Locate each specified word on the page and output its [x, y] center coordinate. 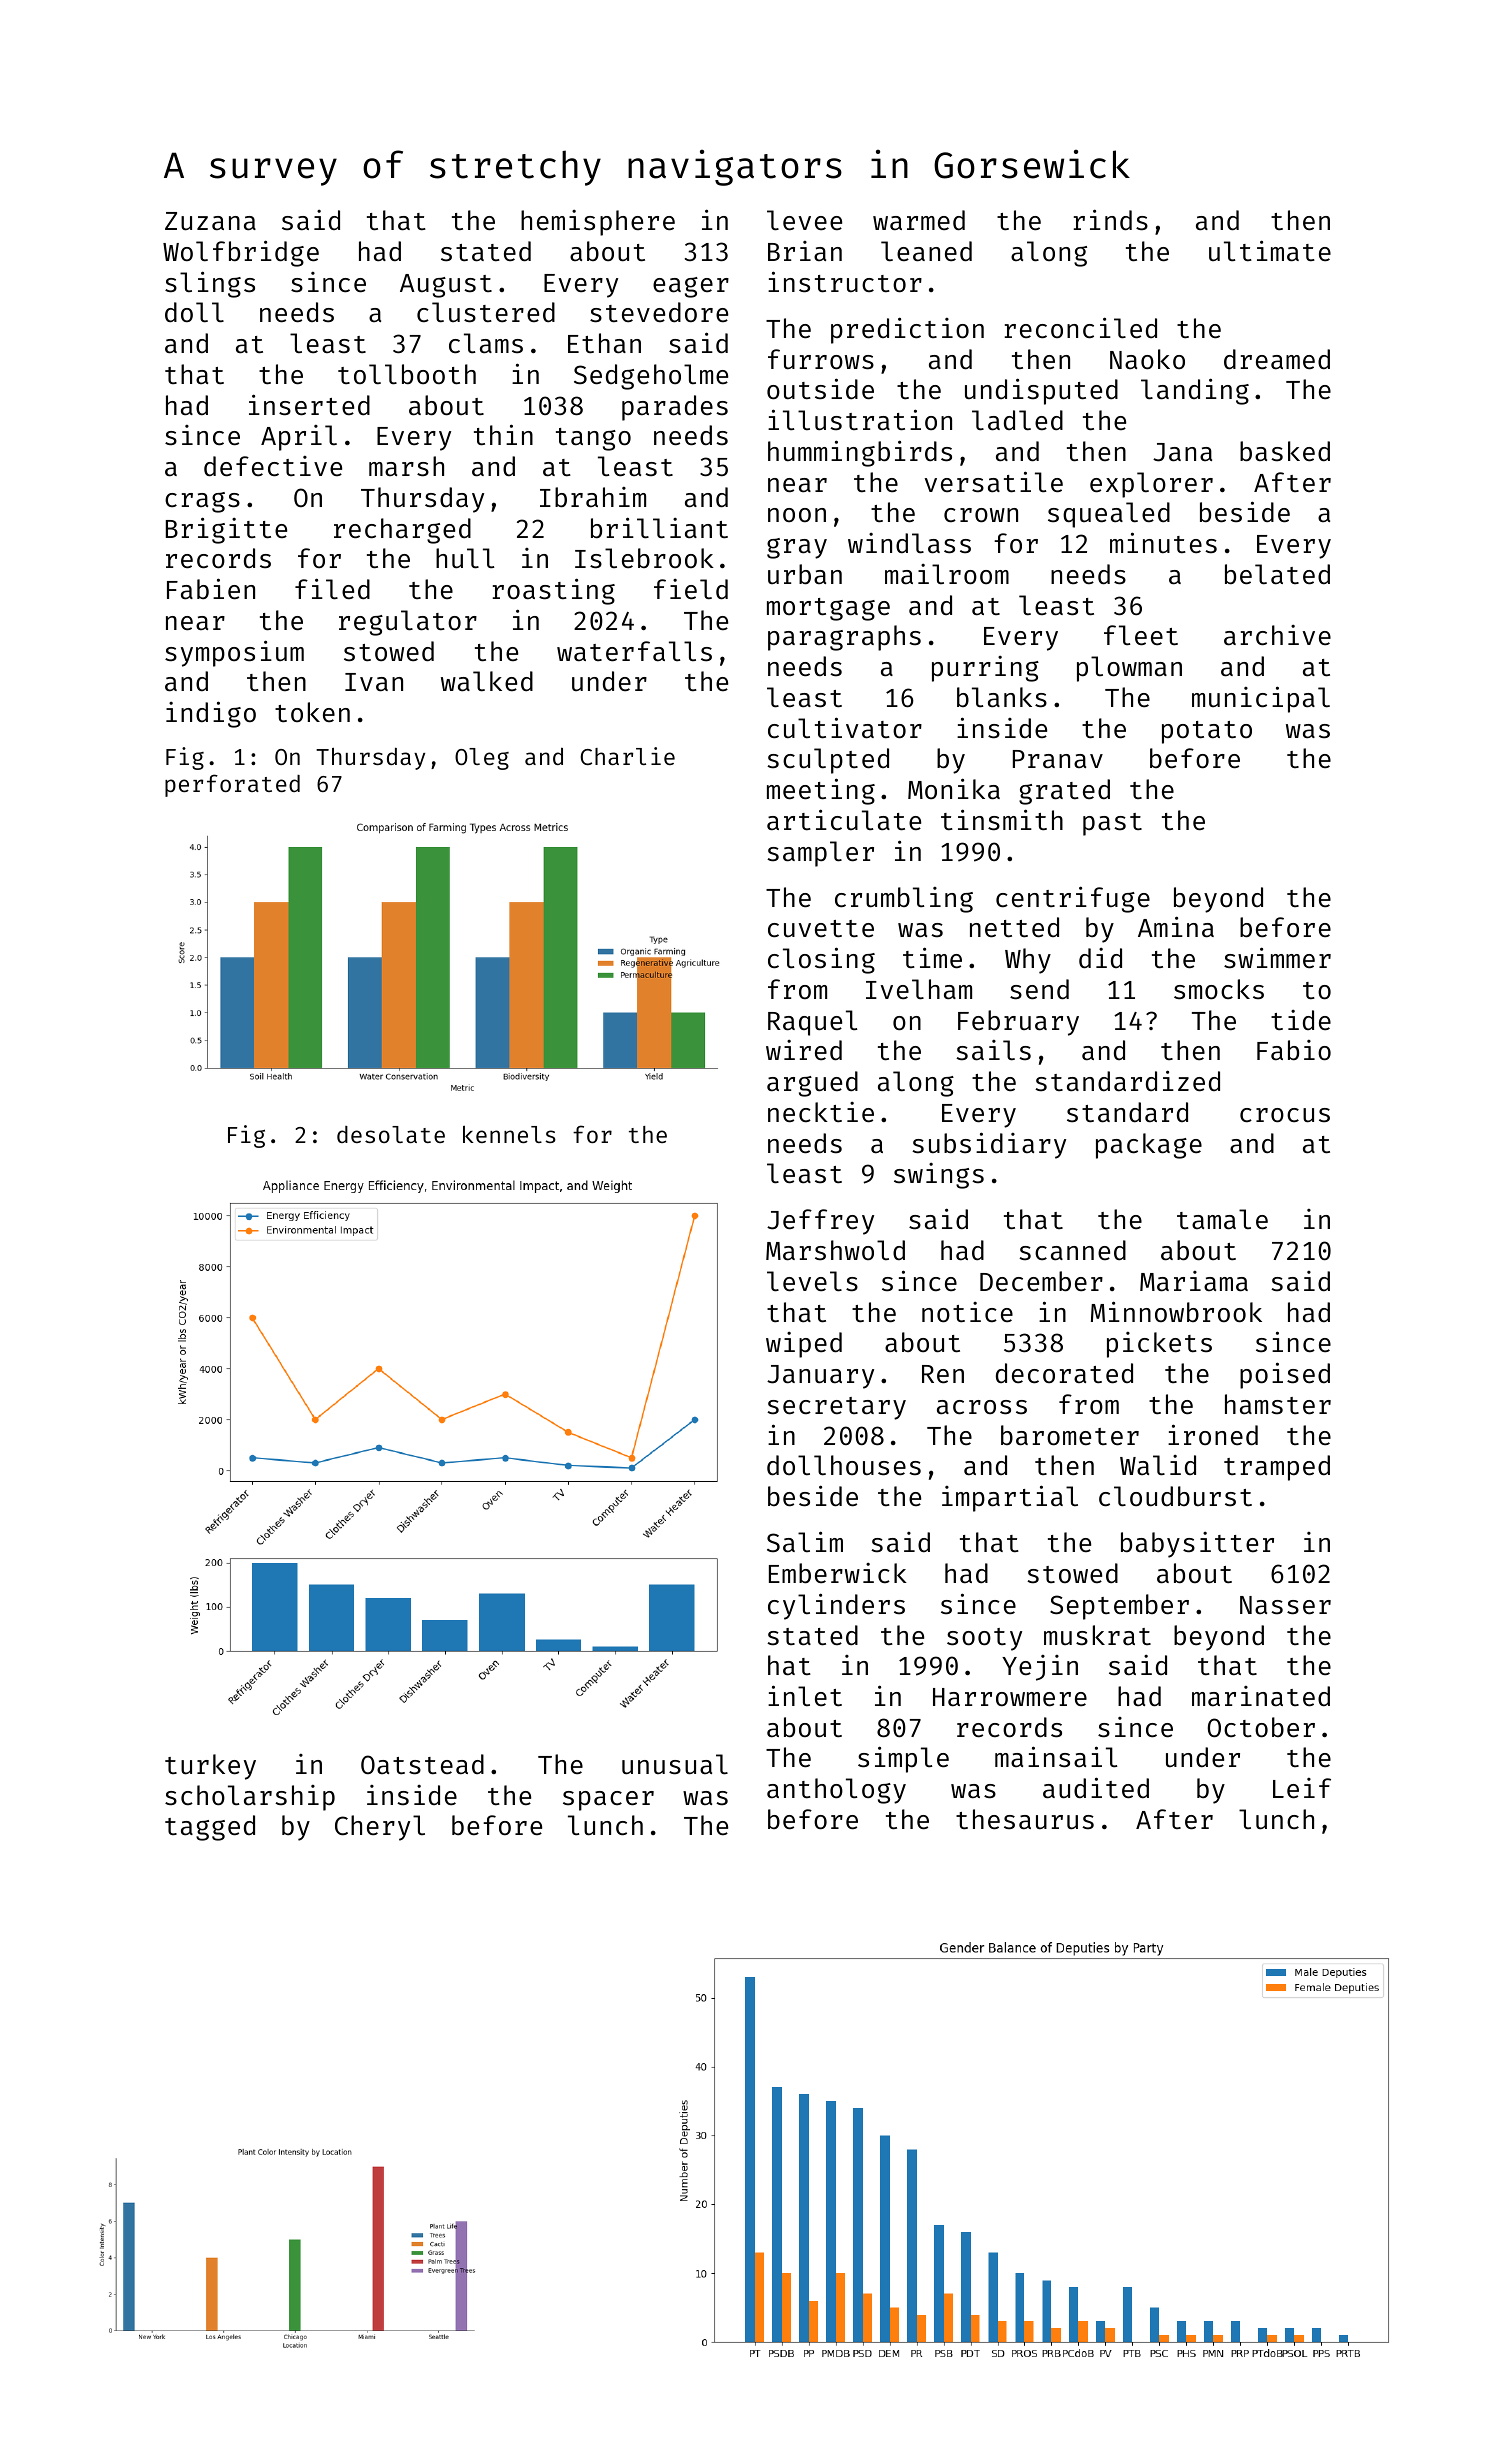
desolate [391, 1134]
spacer [608, 1801]
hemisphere [598, 223]
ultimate [1270, 251]
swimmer [1277, 958]
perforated [232, 785]
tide [1301, 1020]
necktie [821, 1112]
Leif [1302, 1788]
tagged [210, 1828]
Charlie [628, 756]
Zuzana [210, 221]
